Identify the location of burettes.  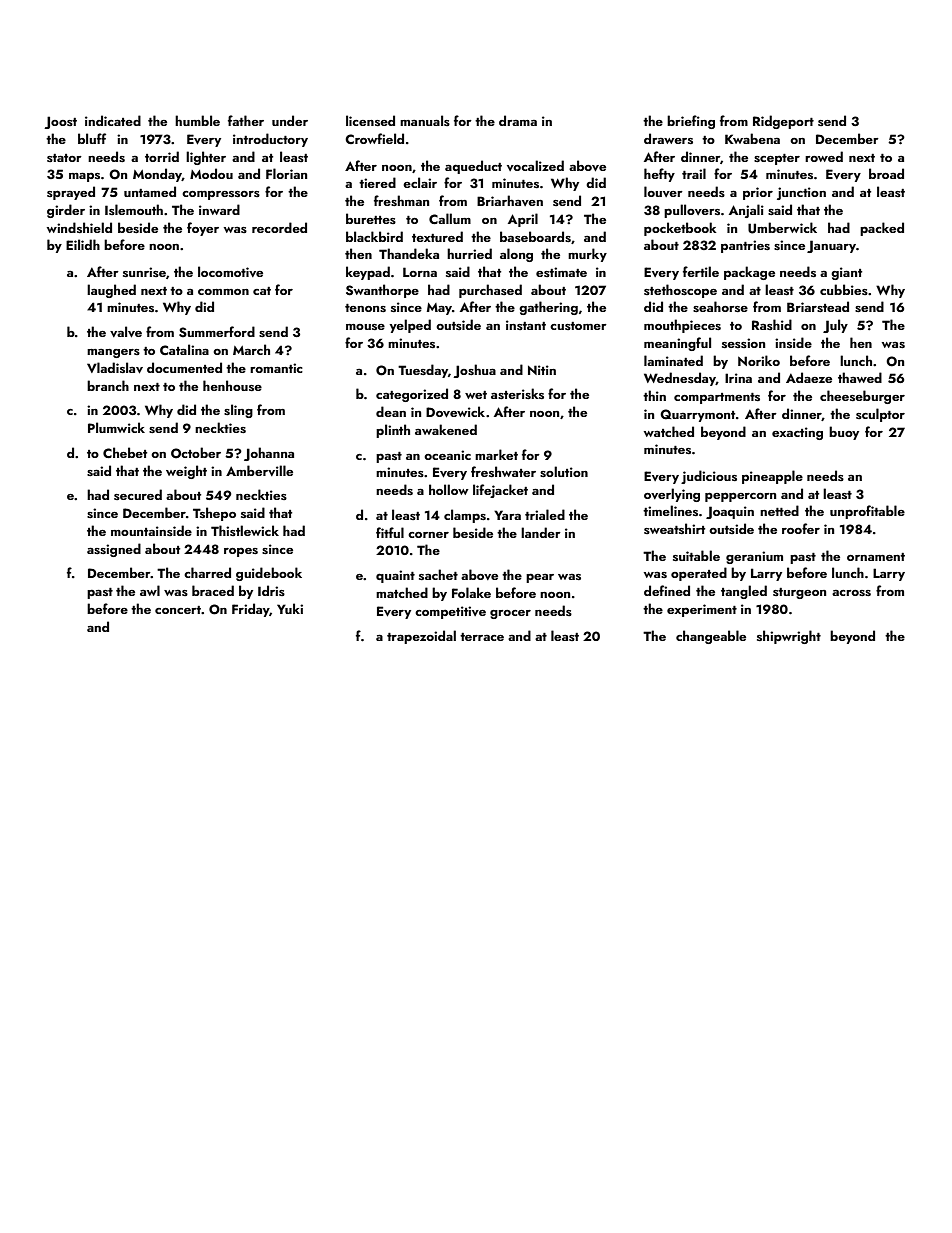
(371, 218).
